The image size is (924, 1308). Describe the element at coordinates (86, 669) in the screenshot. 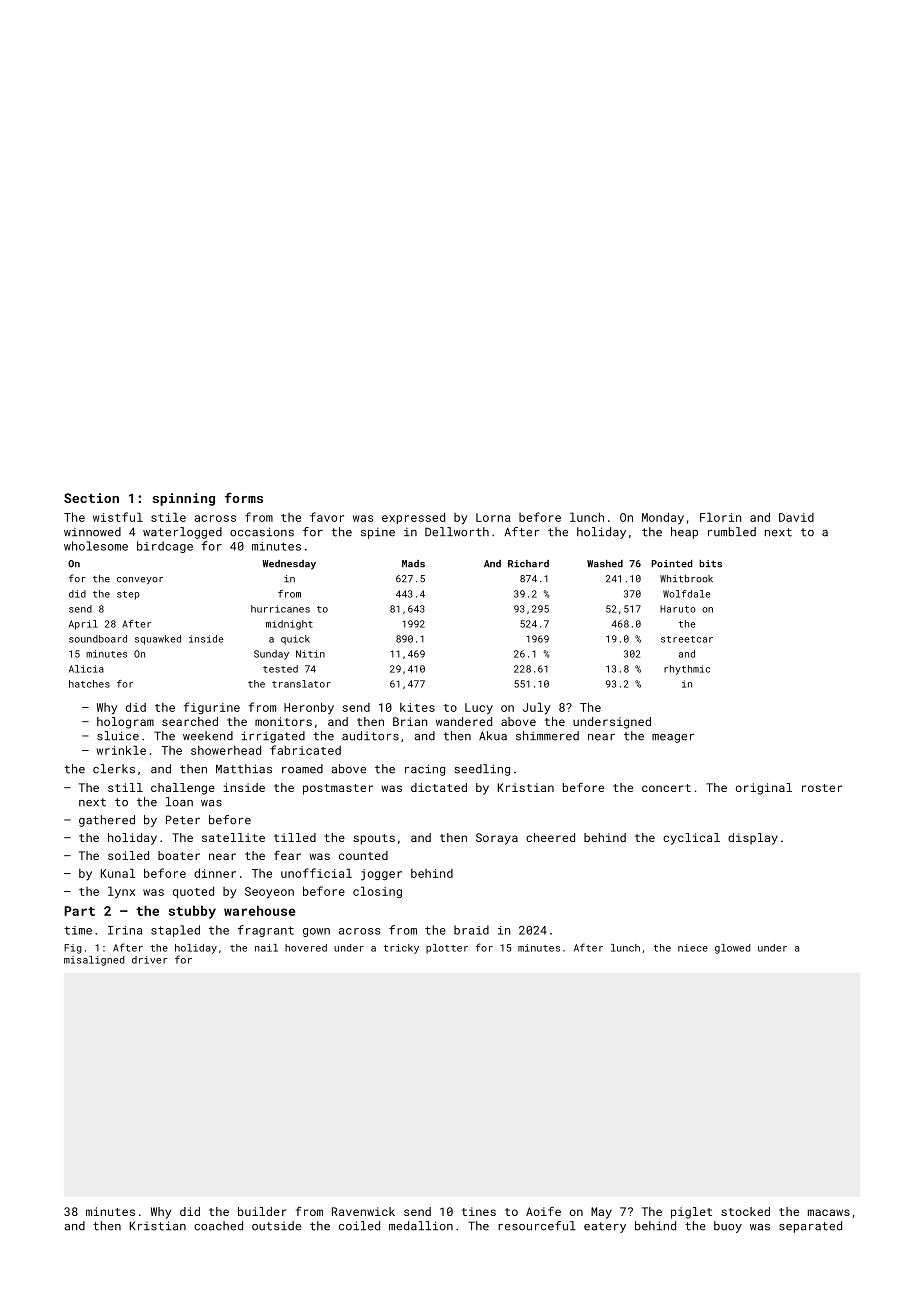

I see `Alicia` at that location.
